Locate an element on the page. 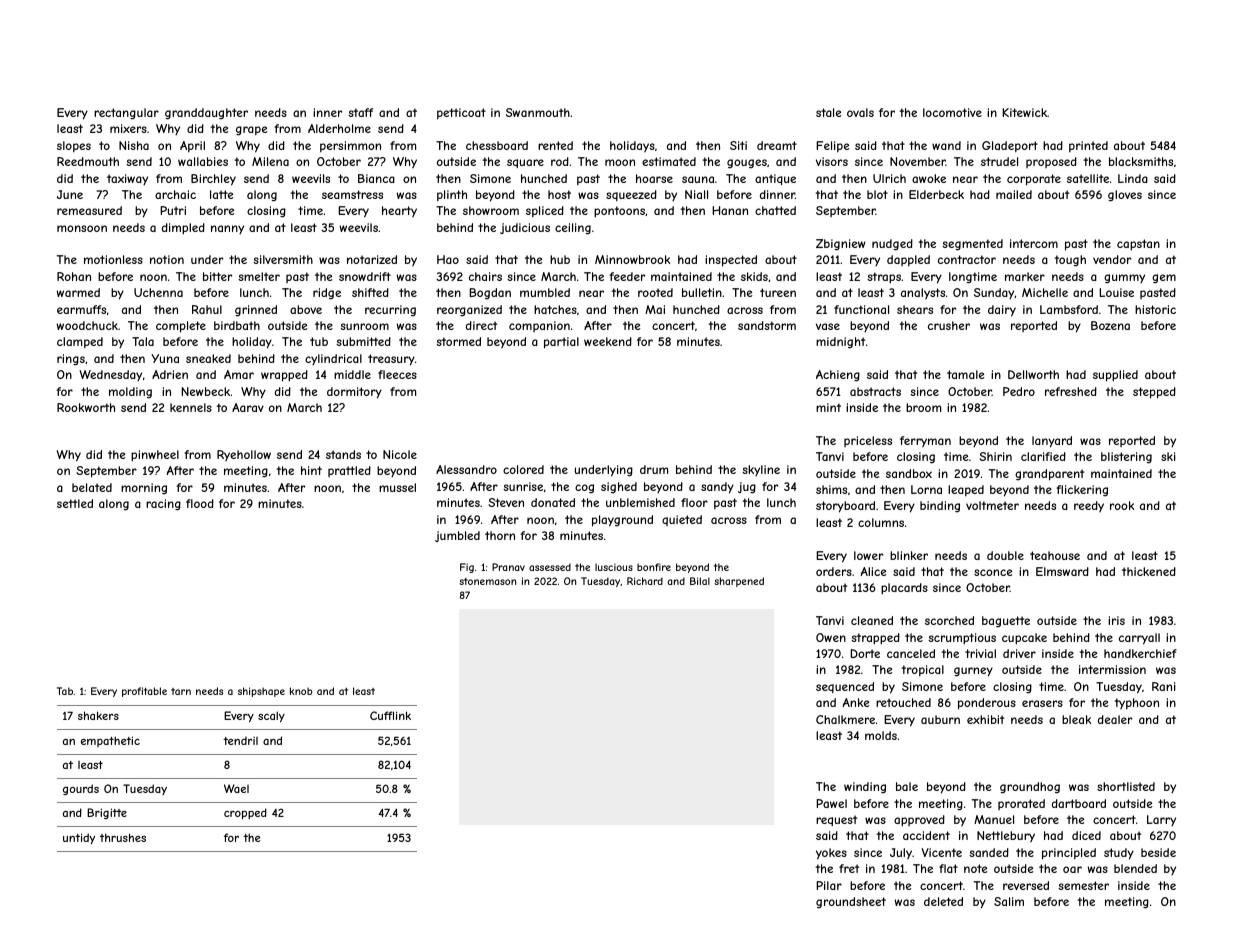  Kitewick is located at coordinates (1024, 112).
